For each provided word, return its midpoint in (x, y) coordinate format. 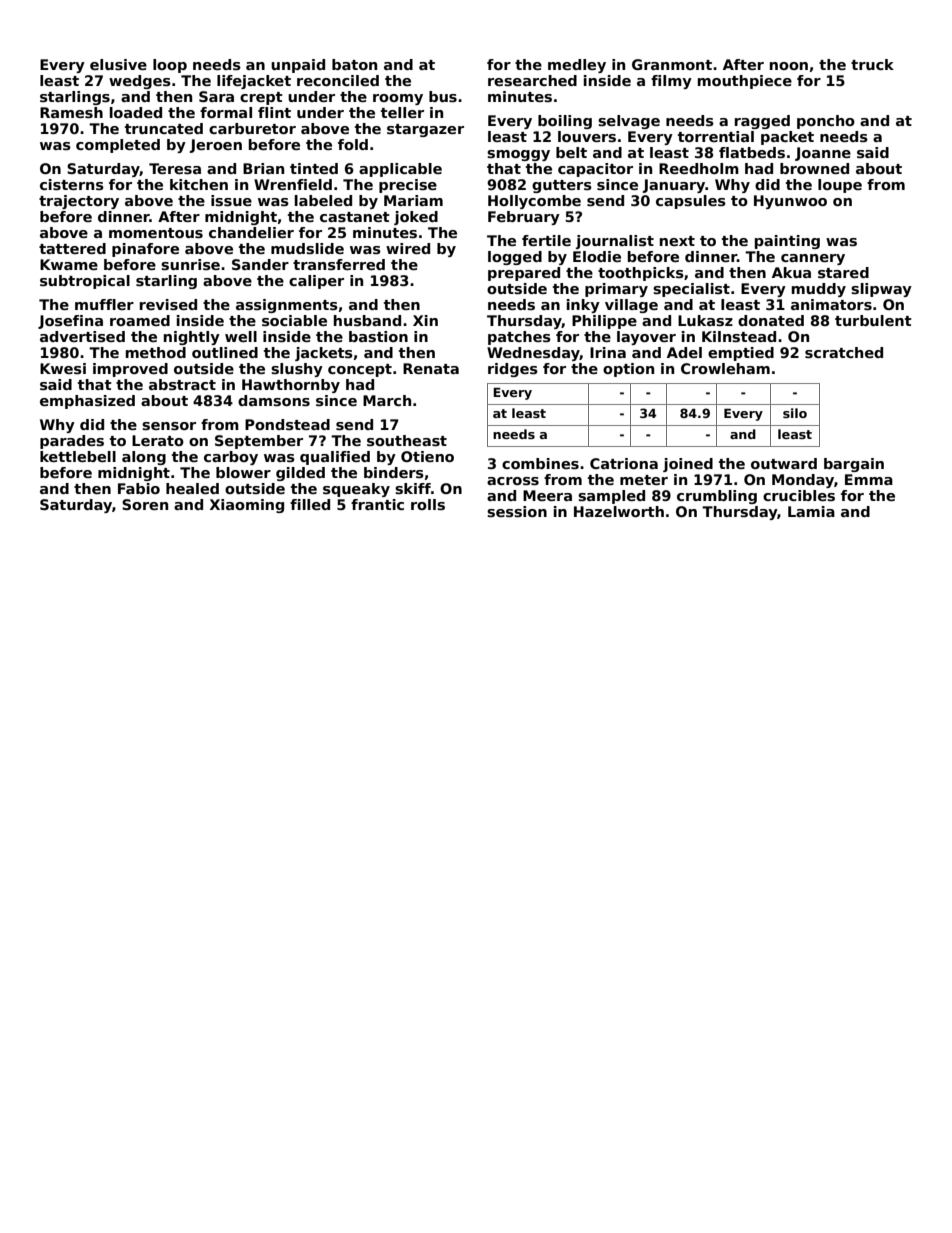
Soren (145, 504)
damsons (274, 400)
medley (577, 66)
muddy (819, 290)
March (387, 400)
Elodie (597, 256)
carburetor (252, 128)
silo (795, 413)
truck (872, 64)
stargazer (425, 130)
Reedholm (699, 168)
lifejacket (254, 82)
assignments (287, 306)
